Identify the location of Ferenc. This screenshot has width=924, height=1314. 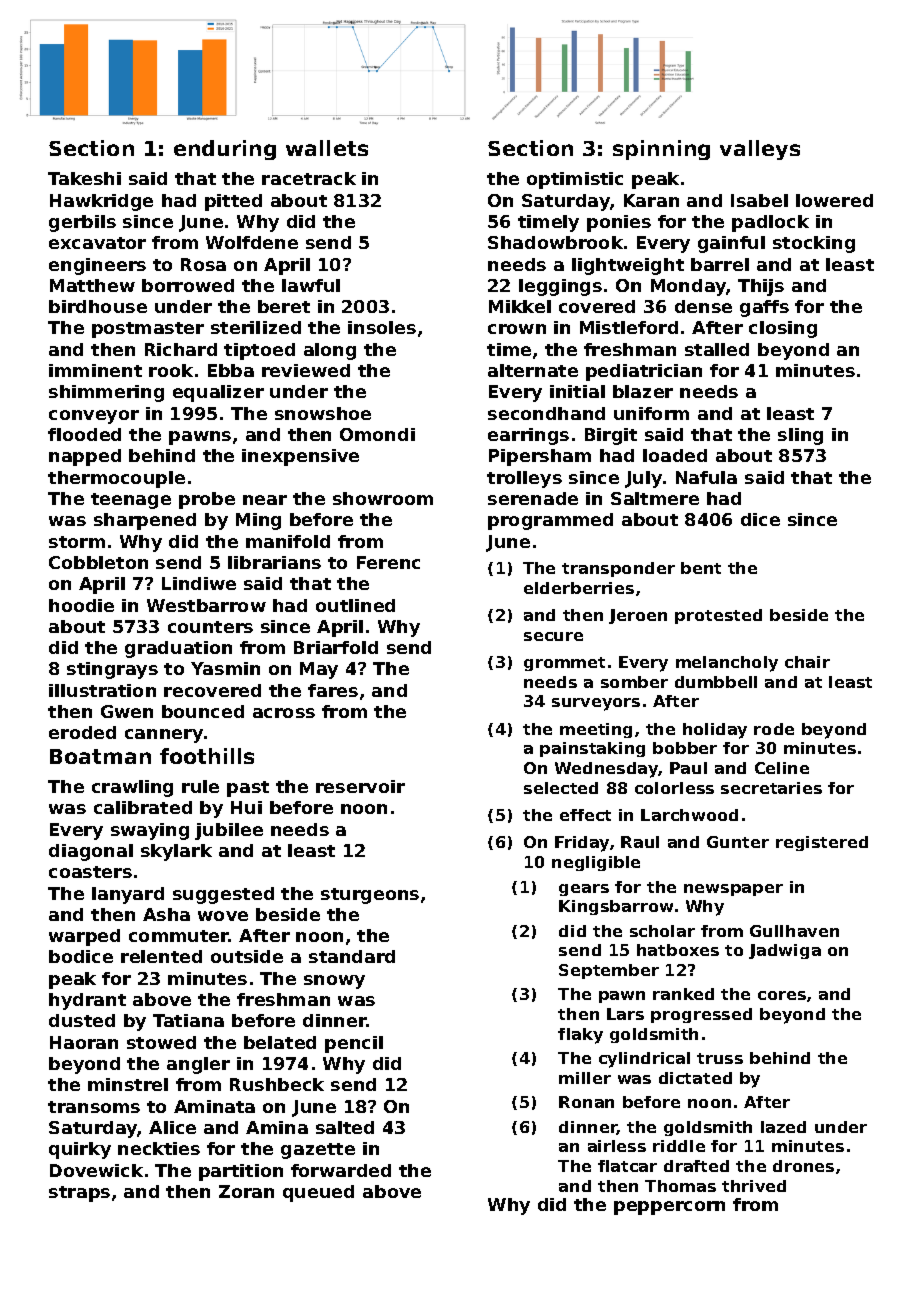
(388, 562).
